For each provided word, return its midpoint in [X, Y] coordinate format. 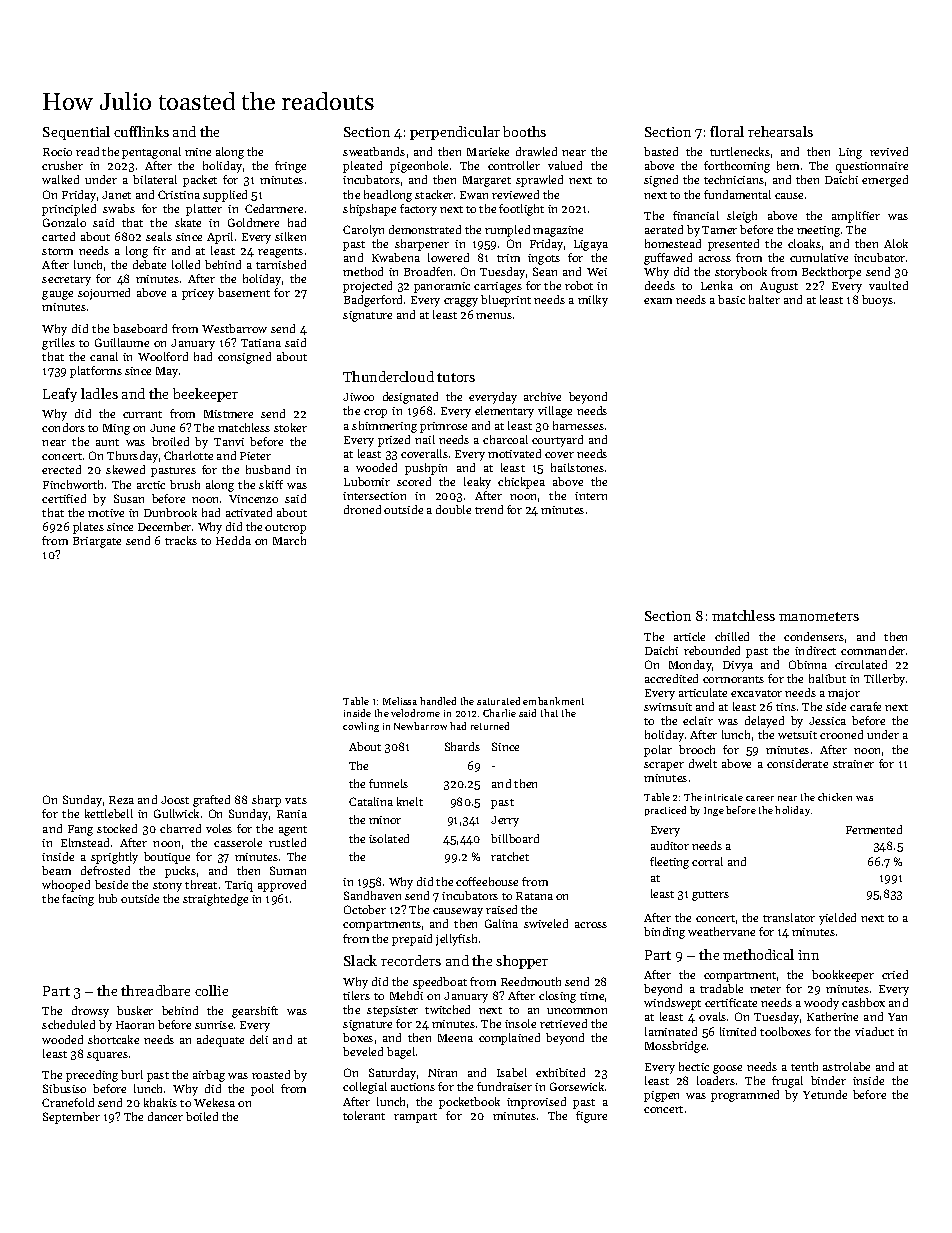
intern [591, 496]
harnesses [578, 425]
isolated [389, 838]
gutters [710, 896]
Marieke [488, 151]
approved [282, 886]
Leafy [60, 395]
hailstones [577, 467]
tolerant [364, 1115]
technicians [734, 179]
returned [490, 726]
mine [198, 152]
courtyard [557, 441]
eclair [698, 720]
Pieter [255, 456]
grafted [211, 801]
